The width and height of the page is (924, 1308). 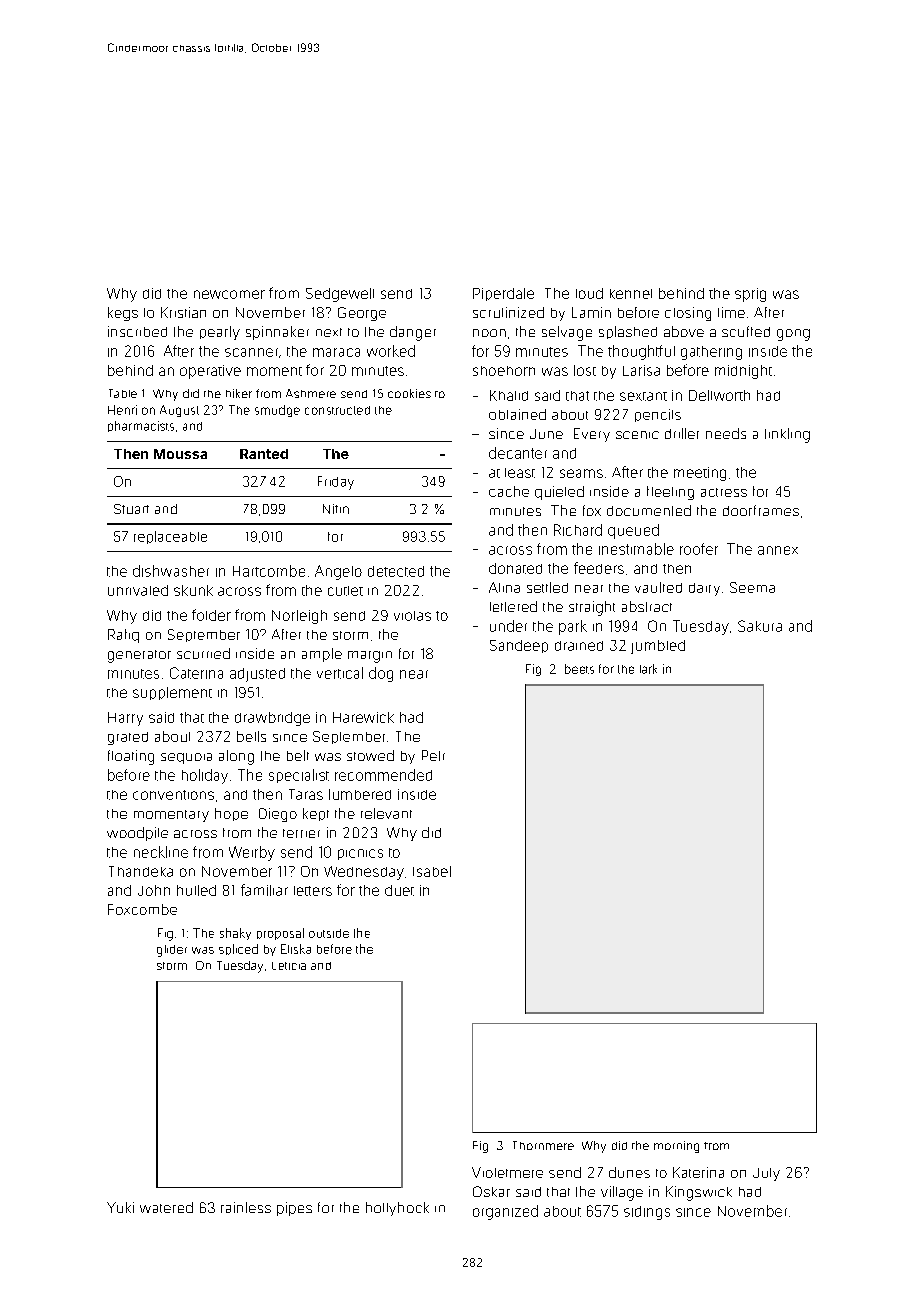 What do you see at coordinates (432, 871) in the page?
I see `Isabel` at bounding box center [432, 871].
